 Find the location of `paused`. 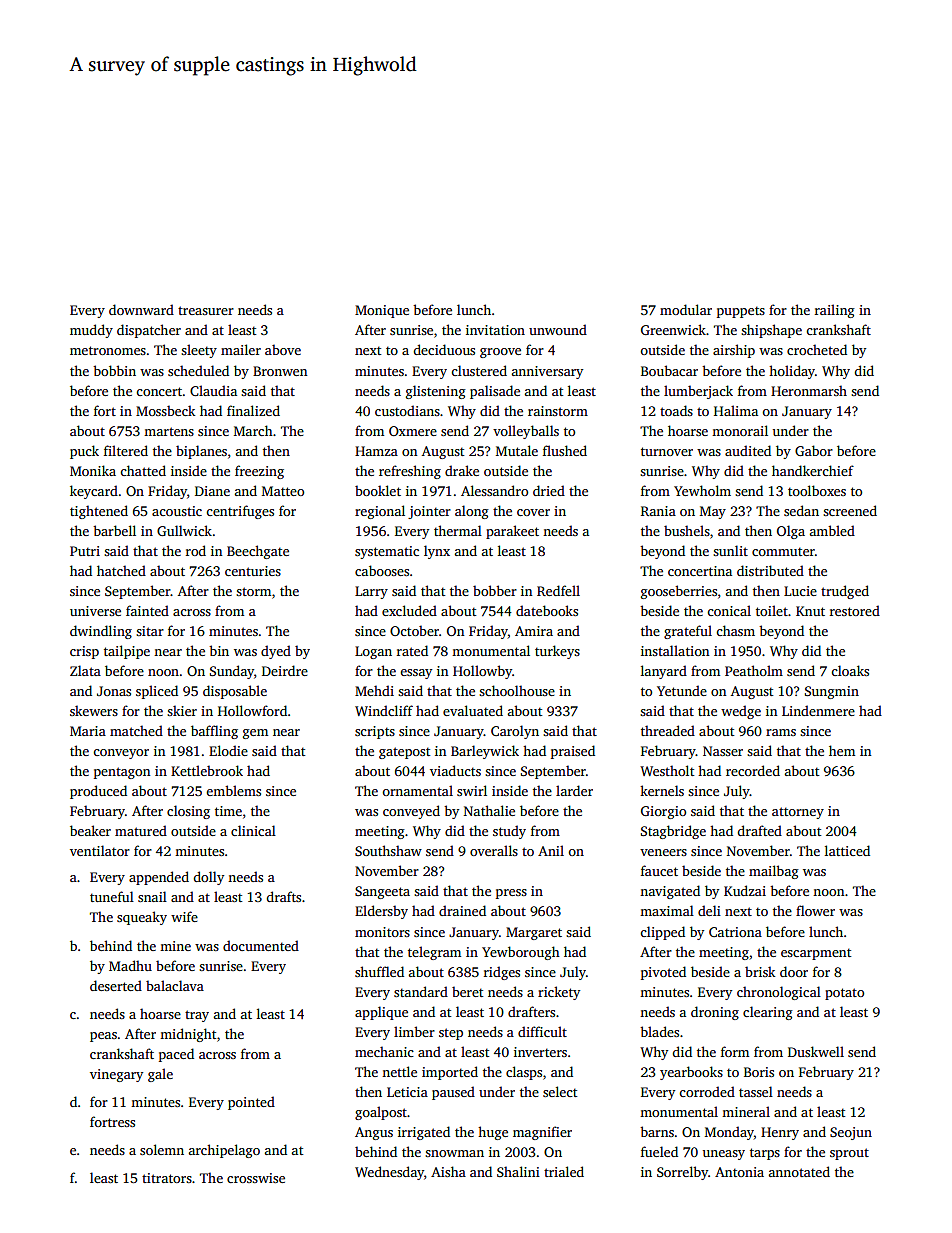

paused is located at coordinates (453, 1093).
